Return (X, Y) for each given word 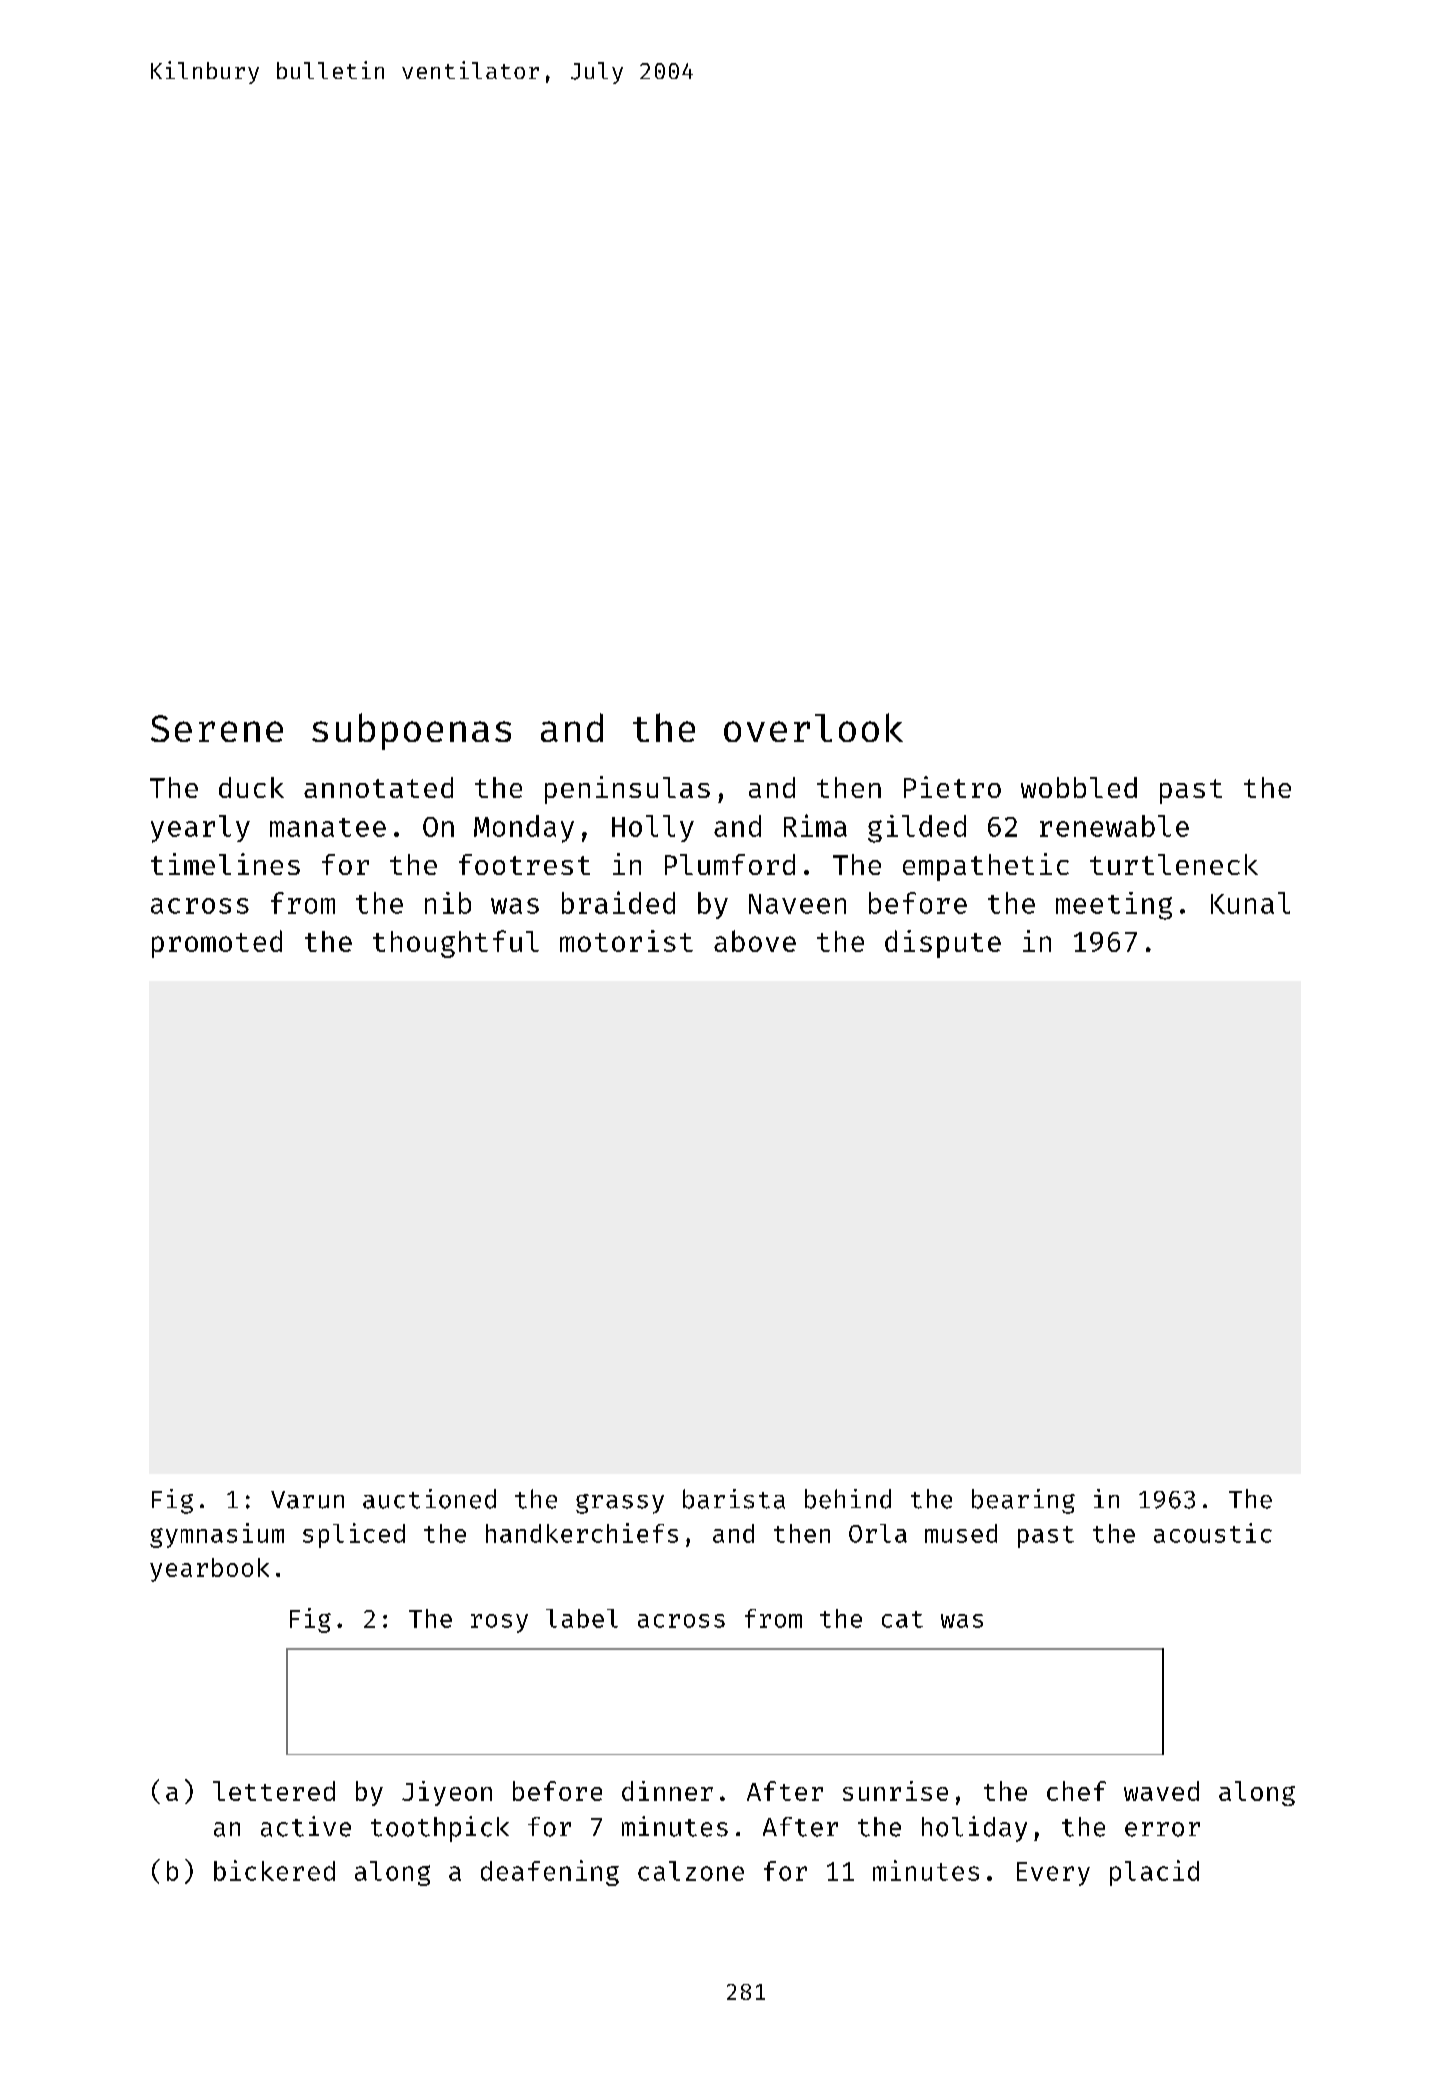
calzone (691, 1871)
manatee (328, 827)
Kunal (1250, 903)
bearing (1023, 1501)
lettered (274, 1791)
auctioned (429, 1499)
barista (734, 1499)
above (755, 941)
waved (1161, 1791)
